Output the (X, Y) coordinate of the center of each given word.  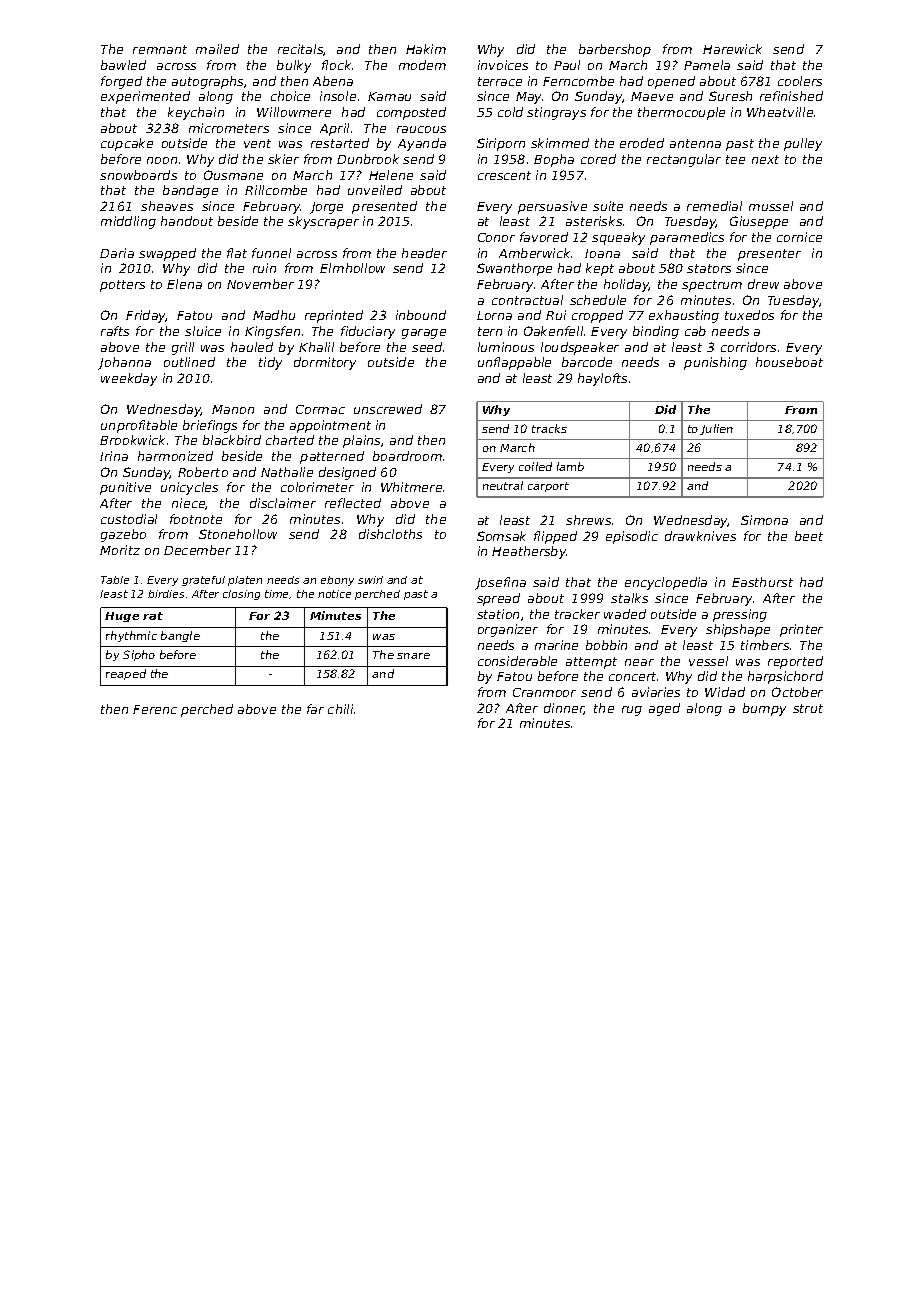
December (197, 550)
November (260, 284)
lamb (570, 466)
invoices (503, 65)
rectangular (684, 160)
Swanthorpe (514, 269)
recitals (301, 50)
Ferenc (155, 709)
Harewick (732, 49)
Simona (764, 520)
